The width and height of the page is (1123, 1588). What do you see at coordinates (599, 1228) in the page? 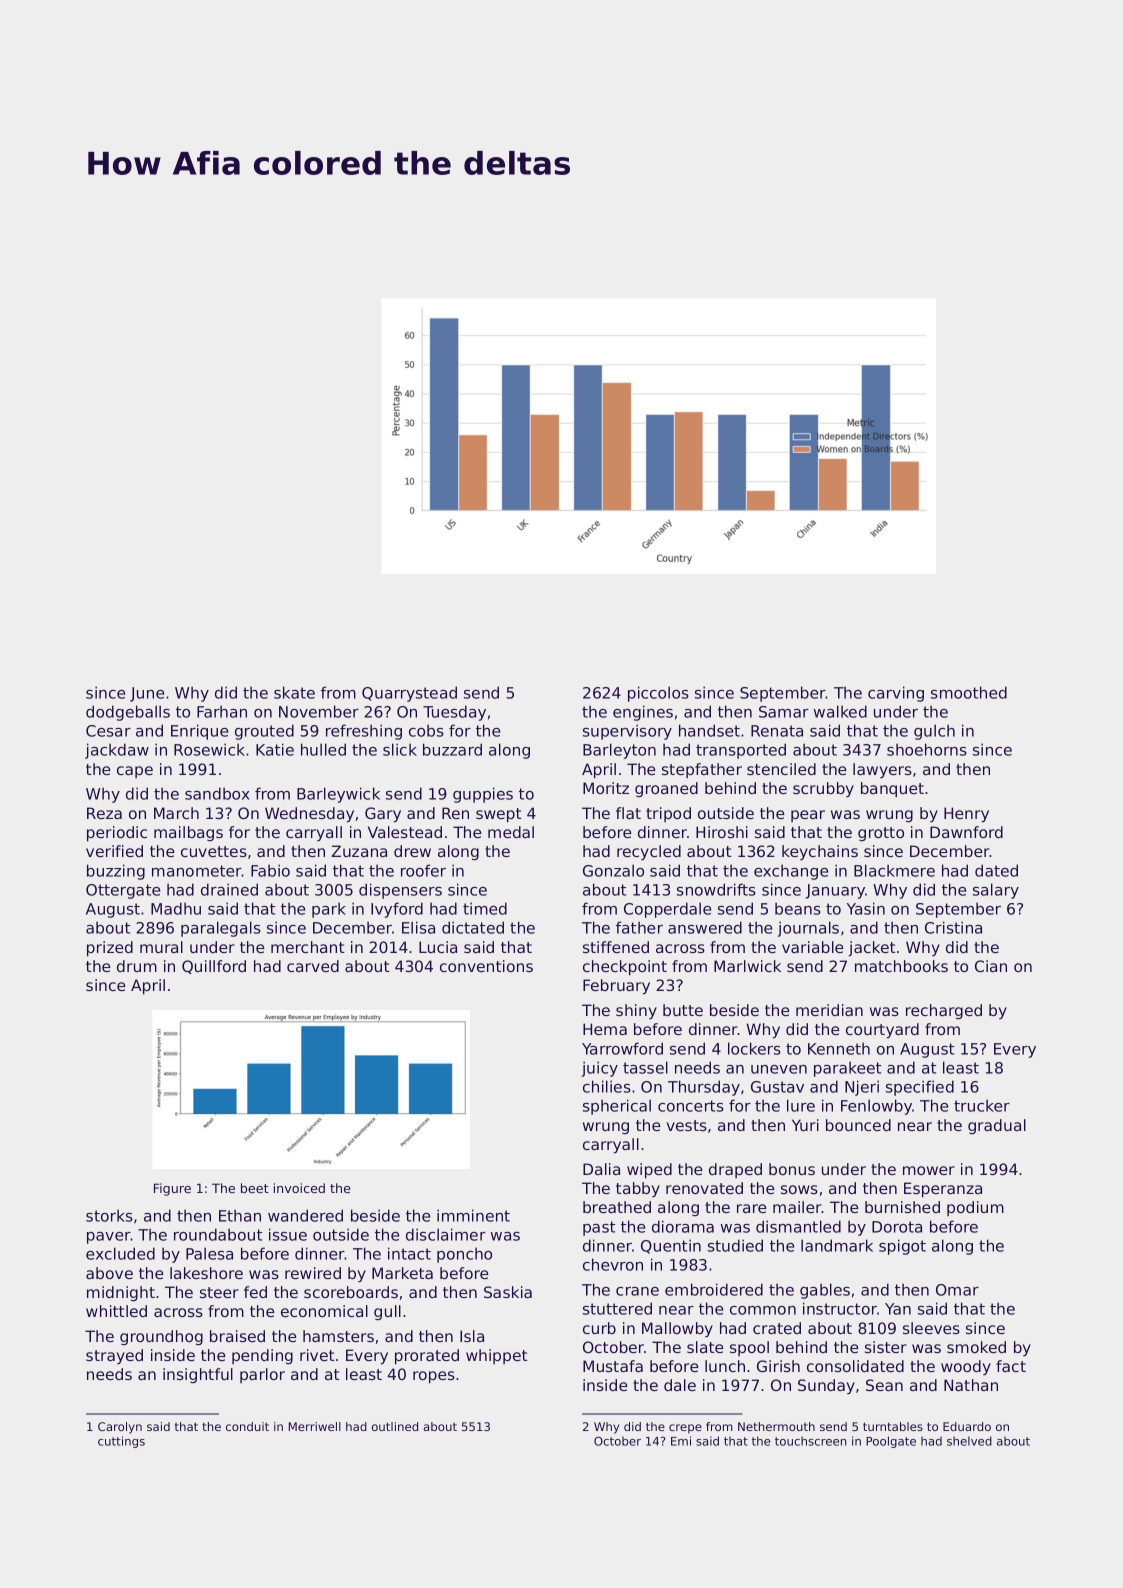
I see `past` at bounding box center [599, 1228].
